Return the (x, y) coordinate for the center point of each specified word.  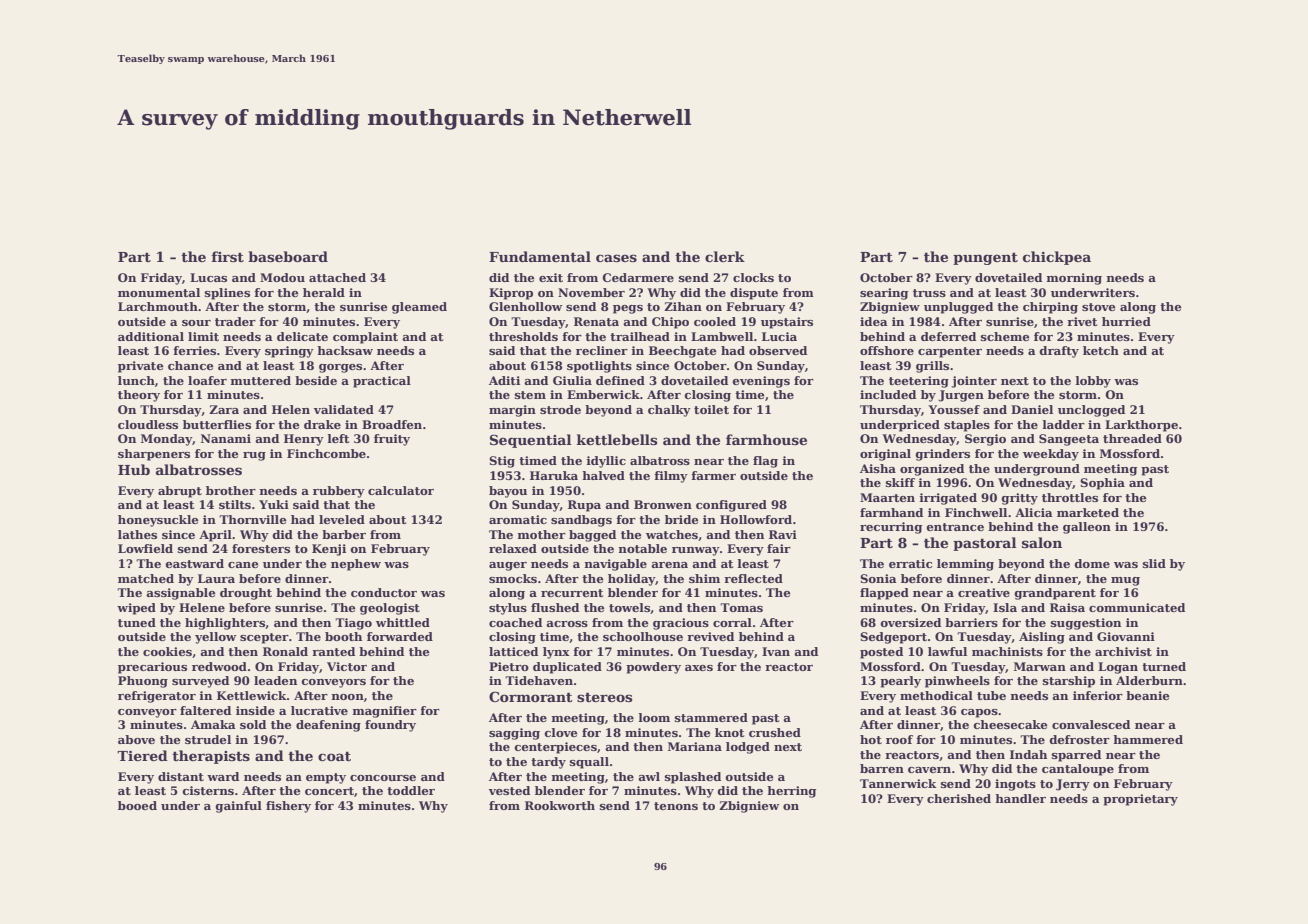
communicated (1137, 607)
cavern (929, 770)
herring (791, 792)
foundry (390, 726)
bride (681, 519)
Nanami (226, 438)
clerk (725, 256)
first (227, 256)
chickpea (1057, 258)
